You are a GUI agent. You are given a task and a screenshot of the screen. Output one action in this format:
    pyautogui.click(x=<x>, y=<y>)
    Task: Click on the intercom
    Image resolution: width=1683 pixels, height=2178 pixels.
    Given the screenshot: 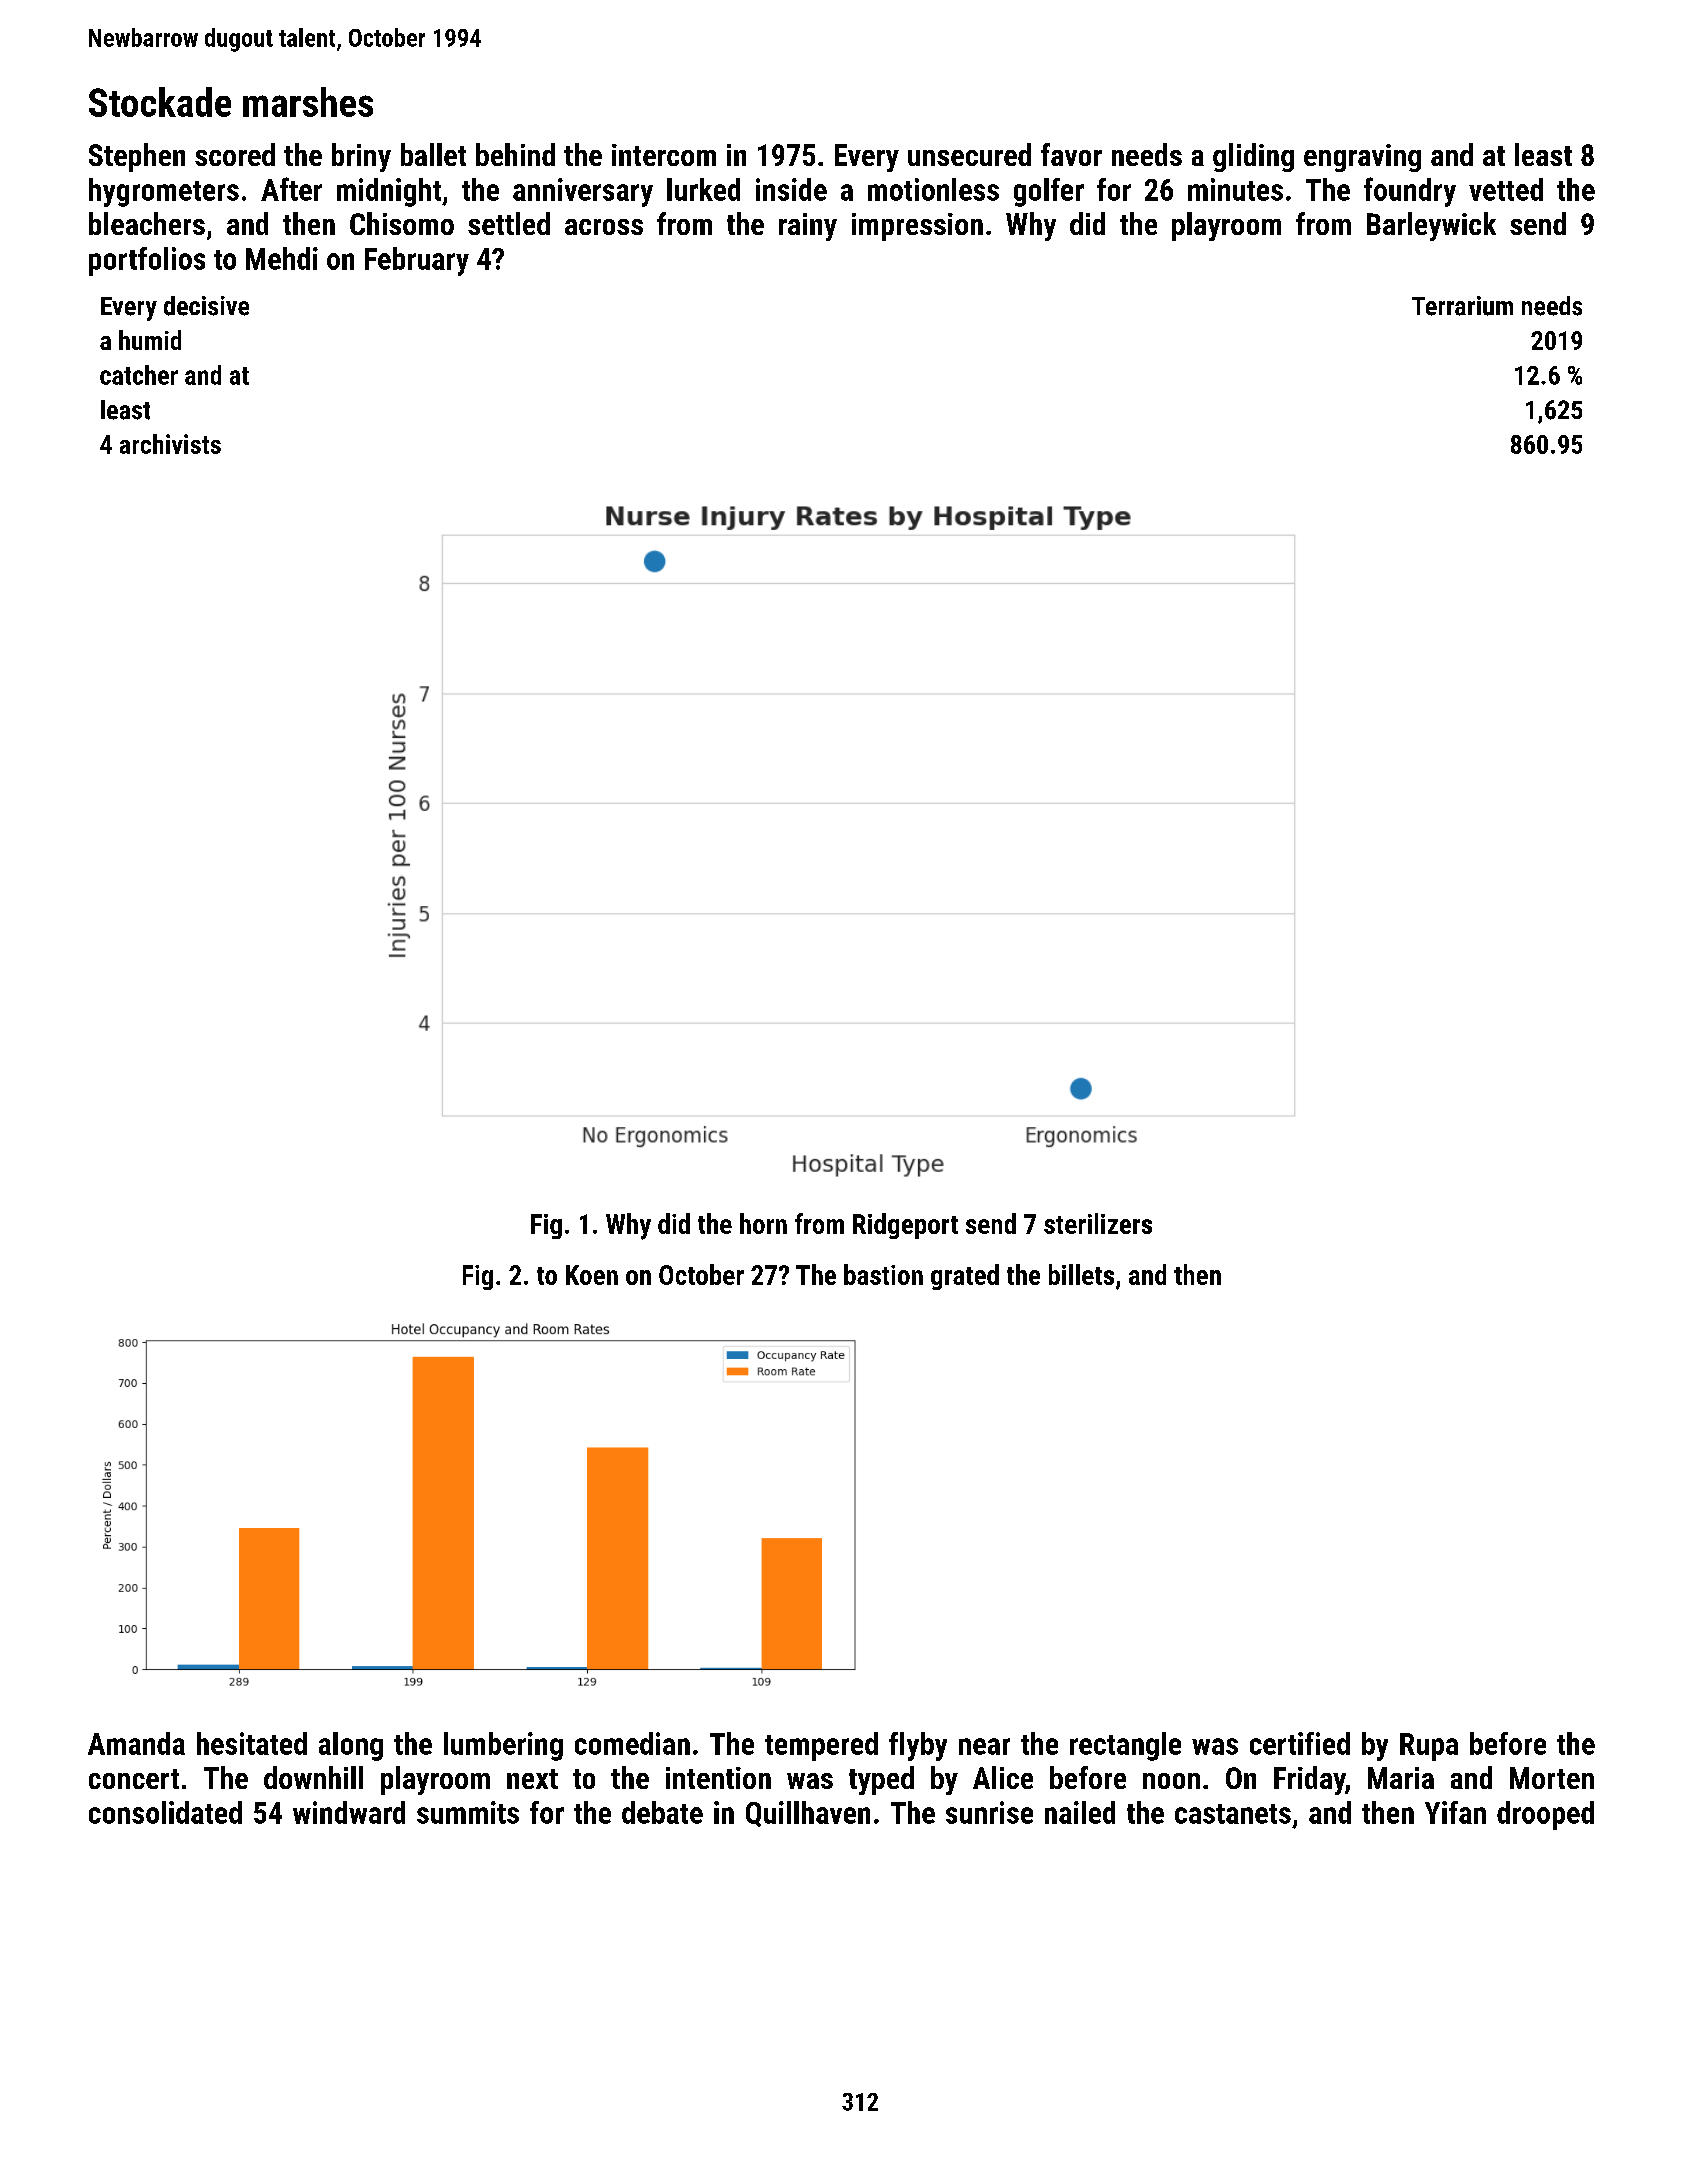 What is the action you would take?
    pyautogui.click(x=664, y=155)
